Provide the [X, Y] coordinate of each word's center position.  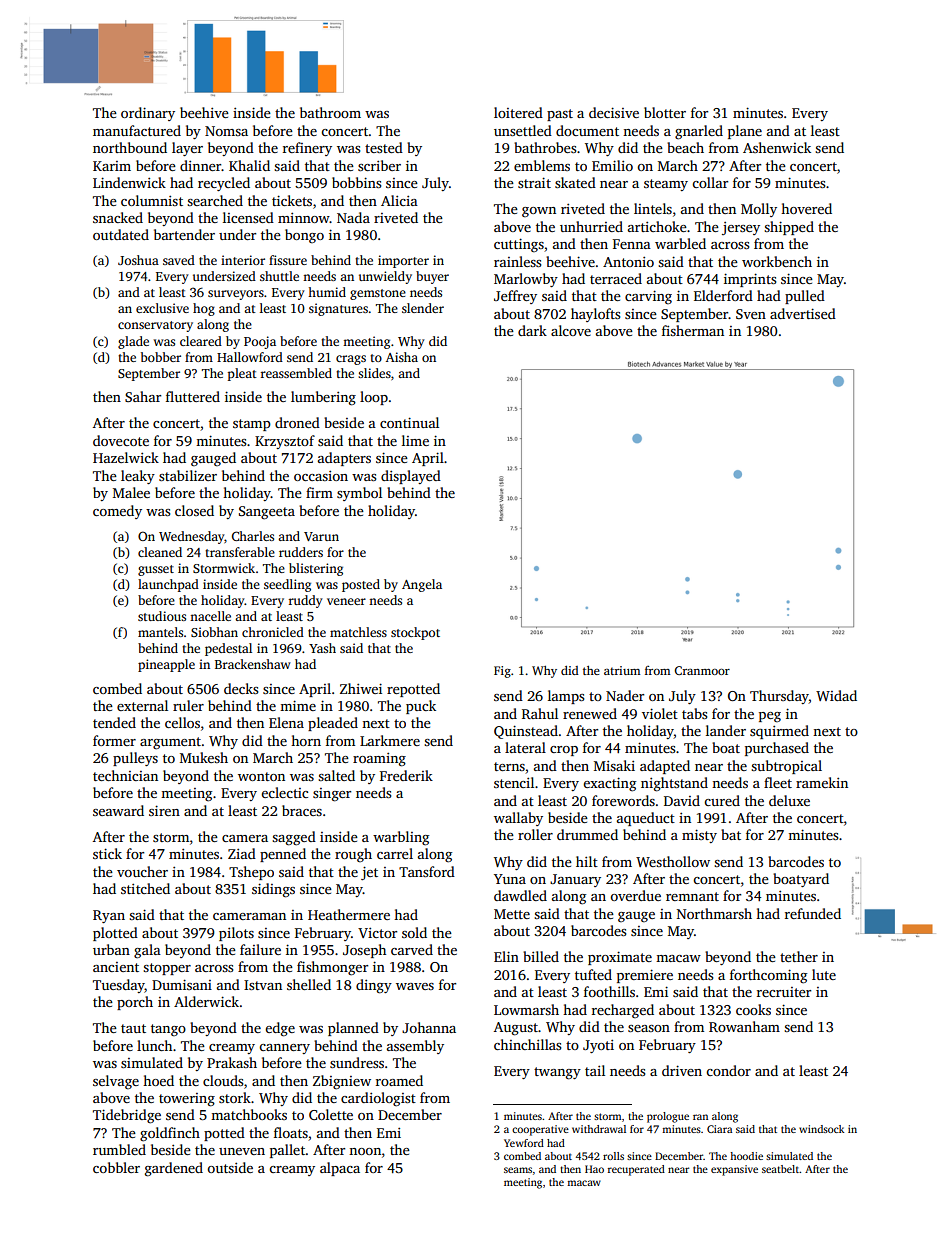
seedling [287, 585]
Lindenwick [129, 182]
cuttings [519, 245]
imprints [750, 280]
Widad [836, 695]
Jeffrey [515, 297]
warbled [680, 243]
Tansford [427, 871]
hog [204, 309]
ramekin [822, 782]
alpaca [340, 1169]
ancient [116, 967]
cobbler [116, 1167]
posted [361, 585]
